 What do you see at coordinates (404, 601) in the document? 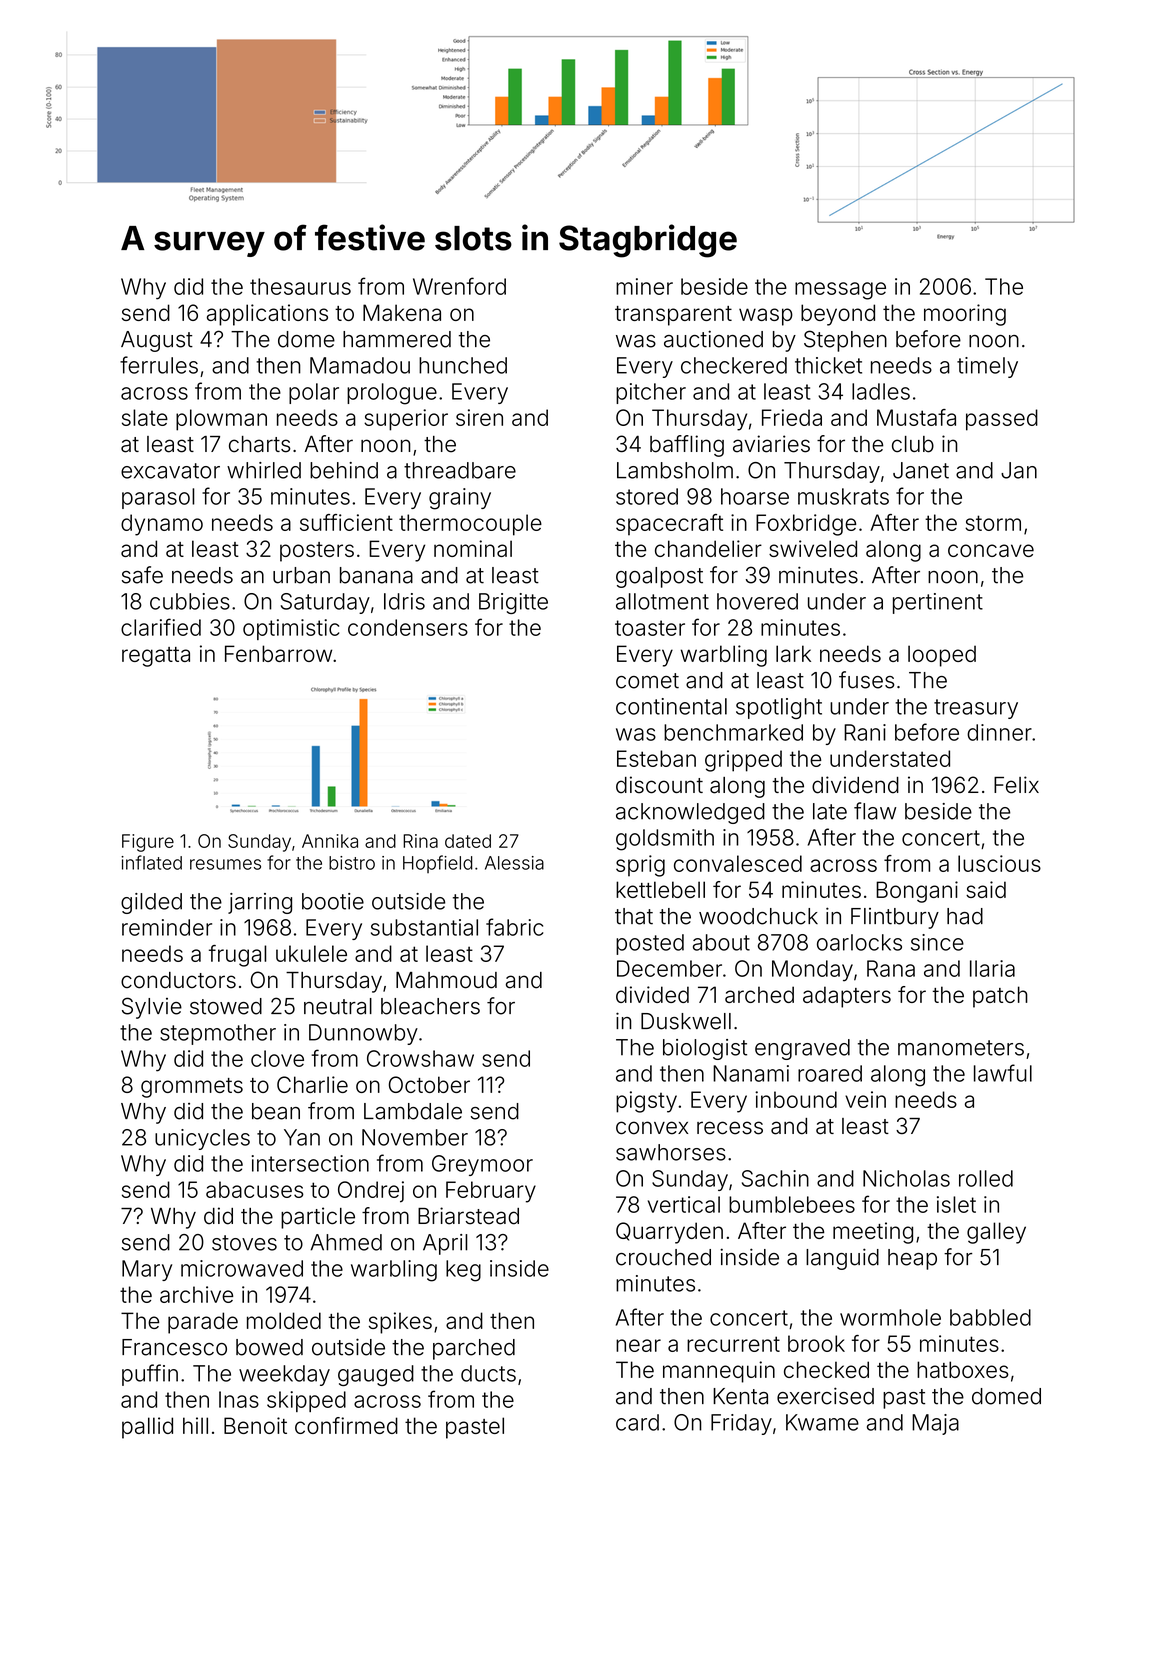
I see `Idris` at bounding box center [404, 601].
